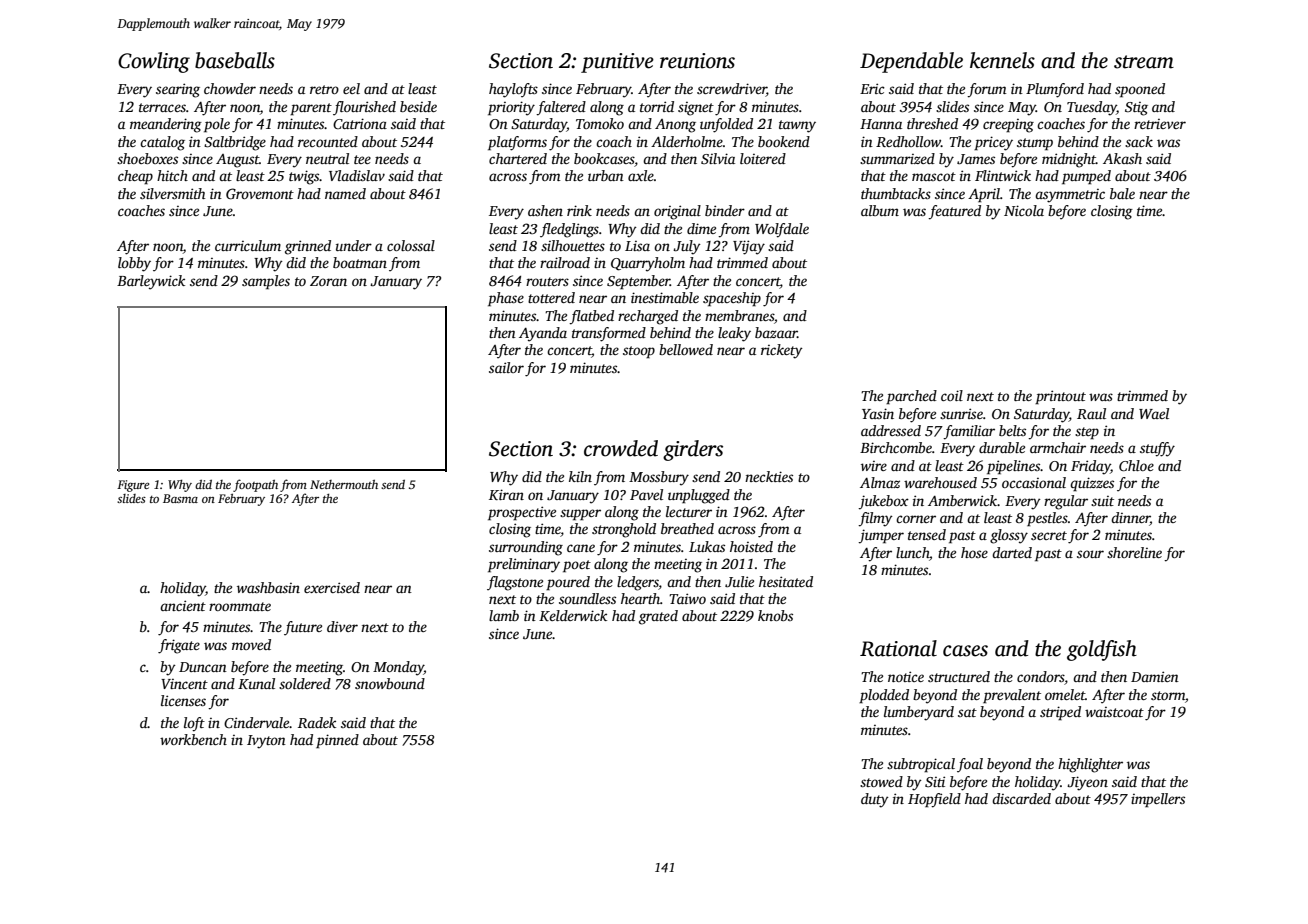 The image size is (1308, 924). I want to click on footpath, so click(255, 485).
